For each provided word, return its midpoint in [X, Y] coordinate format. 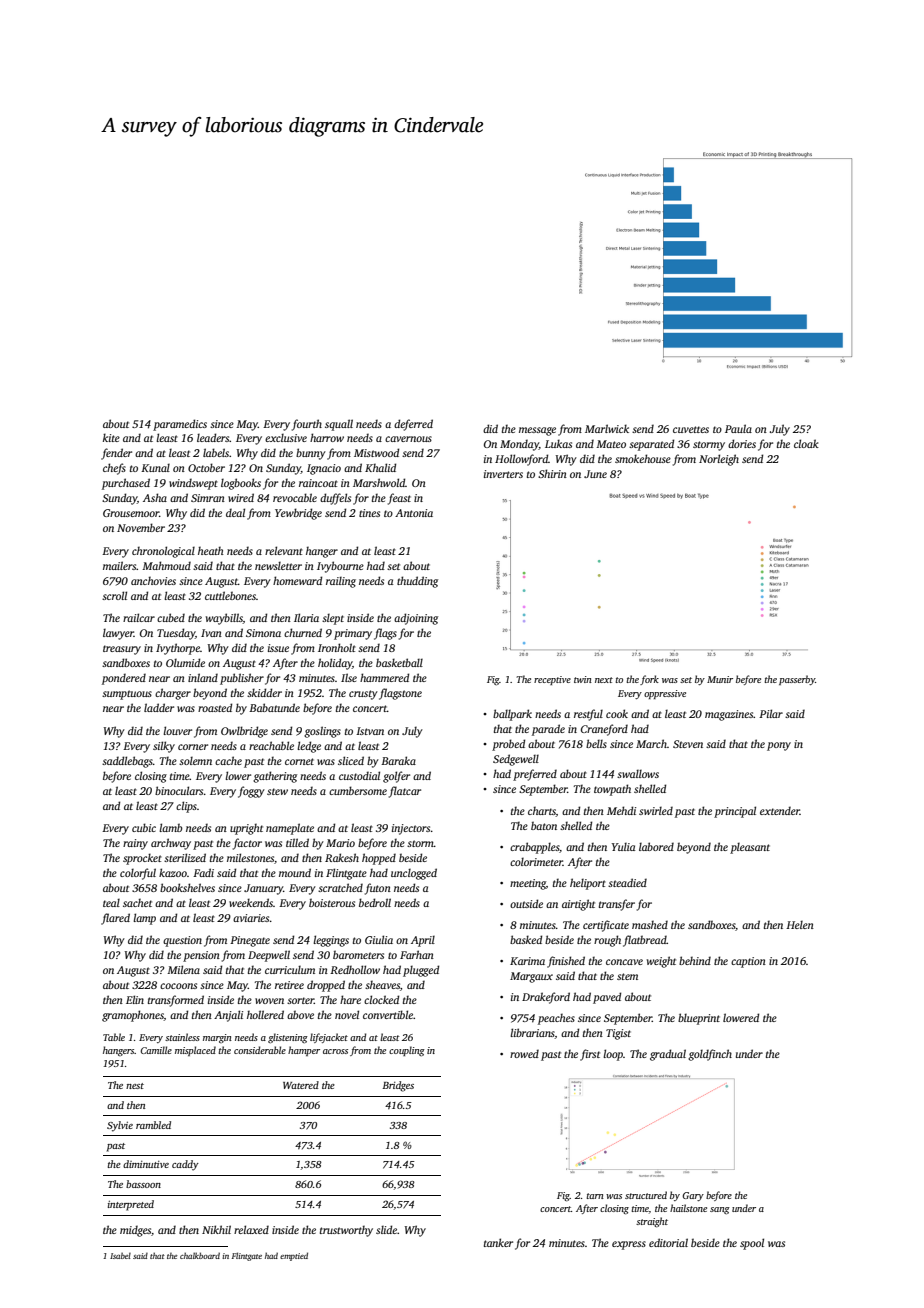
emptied [294, 1256]
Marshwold [379, 482]
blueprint [699, 1019]
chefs [114, 469]
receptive [552, 680]
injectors [411, 829]
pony [779, 746]
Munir [720, 679]
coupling [407, 1051]
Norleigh [719, 460]
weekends [251, 902]
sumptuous [127, 695]
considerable [260, 1050]
